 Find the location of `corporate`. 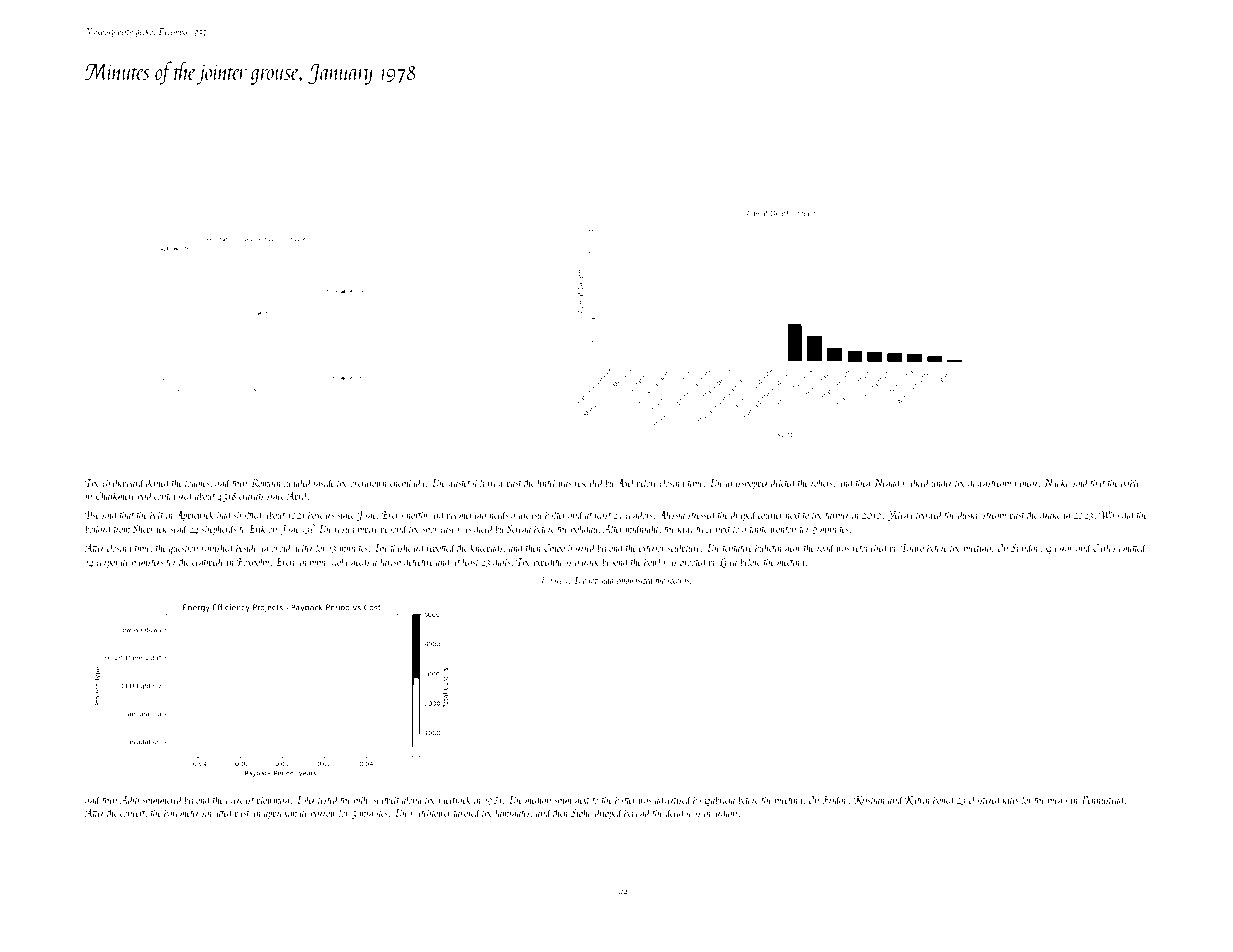

corporate is located at coordinates (112, 564).
